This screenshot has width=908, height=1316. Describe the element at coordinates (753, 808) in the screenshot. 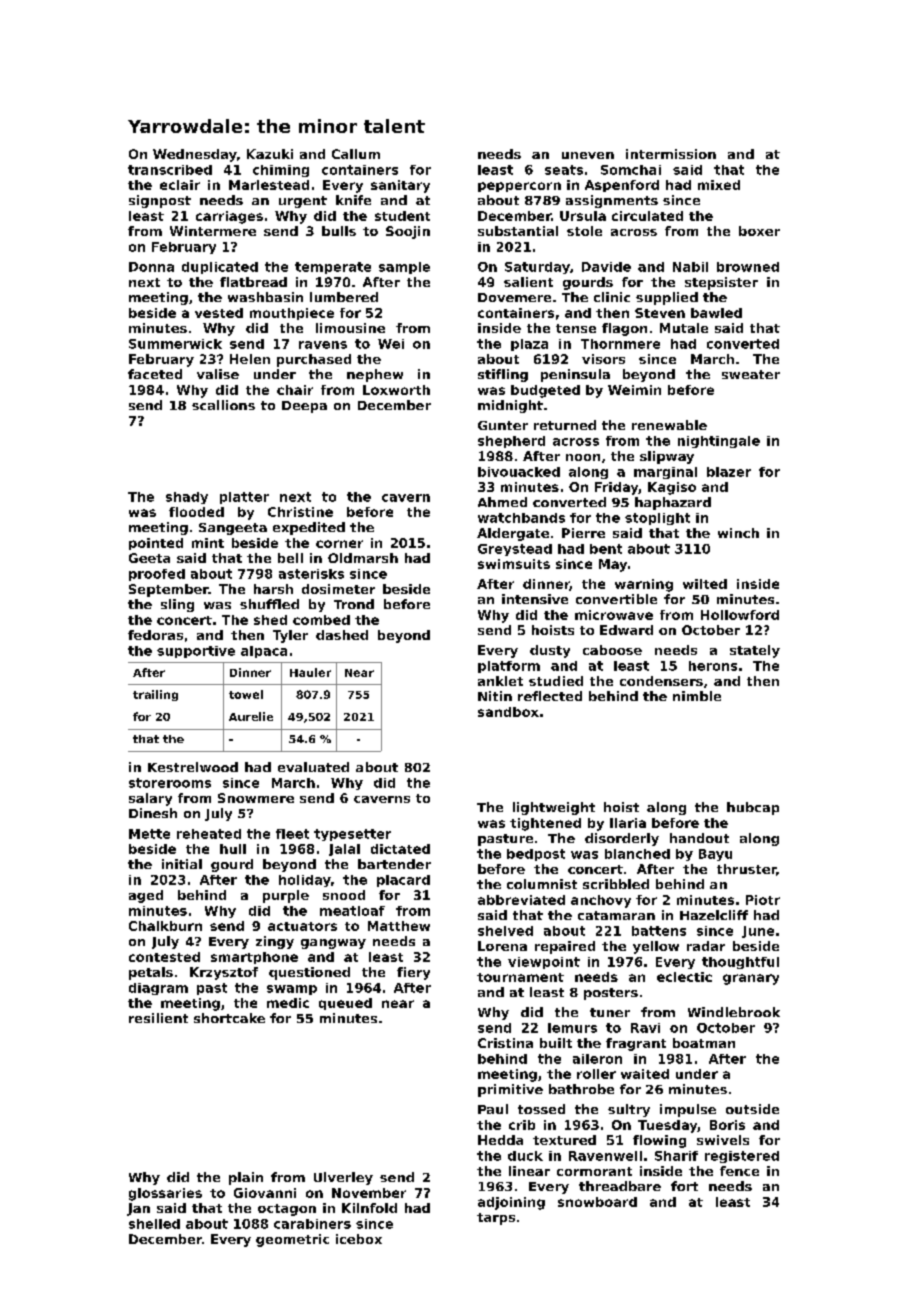

I see `hubcap` at that location.
